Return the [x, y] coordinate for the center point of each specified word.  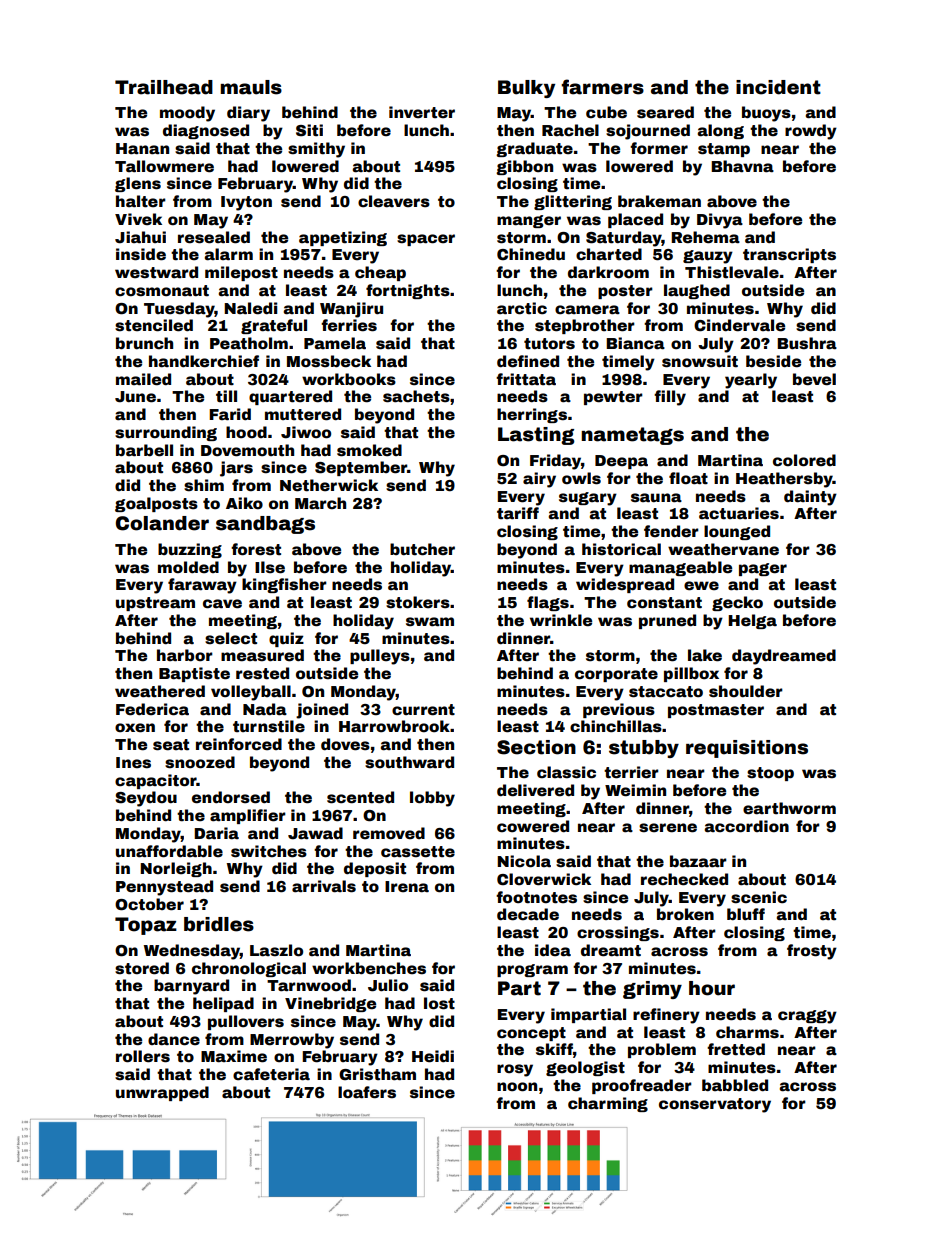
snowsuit [700, 361]
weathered [160, 691]
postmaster [716, 711]
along [720, 131]
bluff [746, 914]
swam [430, 622]
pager [763, 569]
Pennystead [164, 888]
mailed [143, 379]
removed [389, 833]
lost [439, 1003]
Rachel [570, 130]
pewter [613, 398]
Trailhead [164, 87]
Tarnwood [309, 985]
